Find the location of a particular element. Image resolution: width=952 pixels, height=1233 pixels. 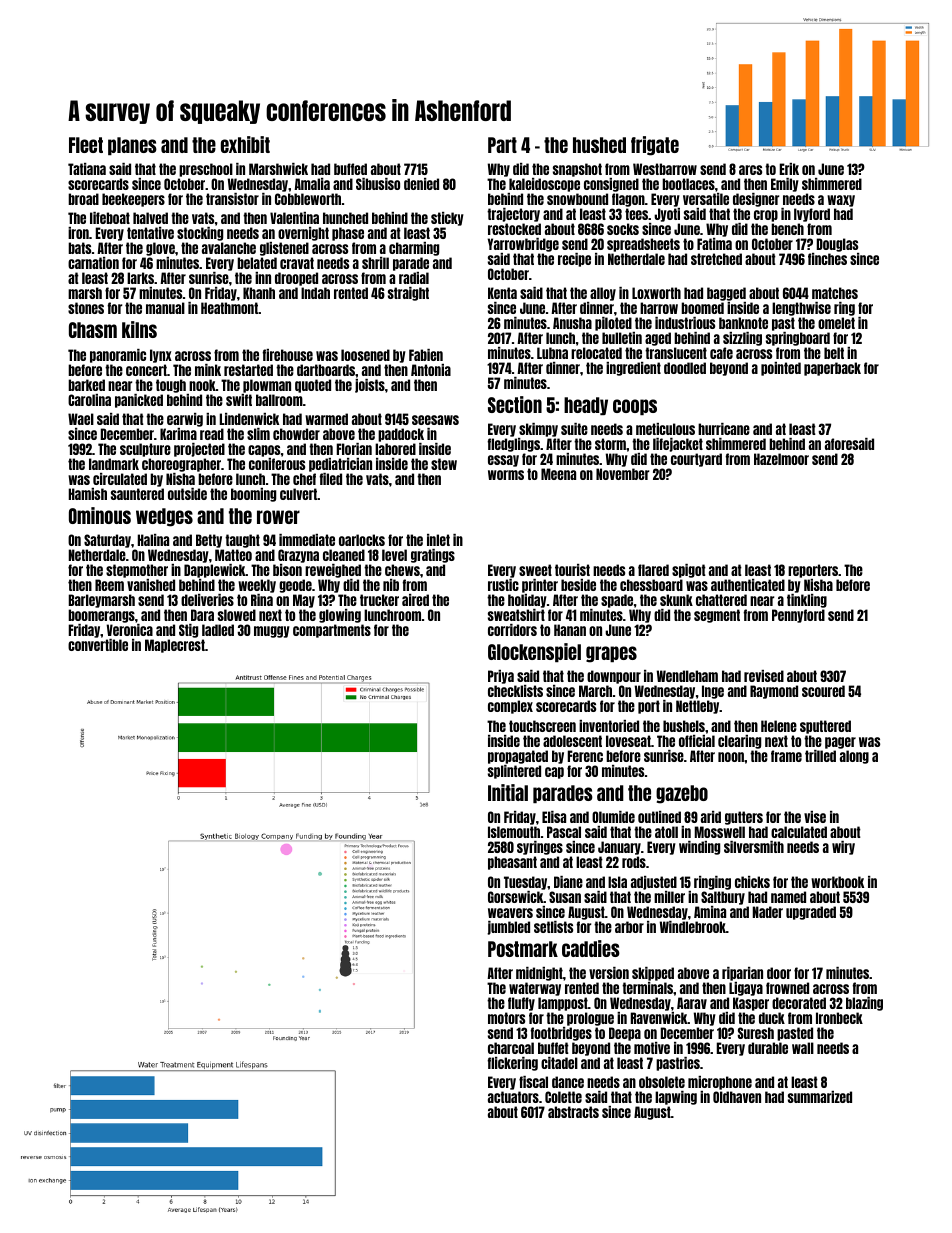

coniferous is located at coordinates (277, 464).
